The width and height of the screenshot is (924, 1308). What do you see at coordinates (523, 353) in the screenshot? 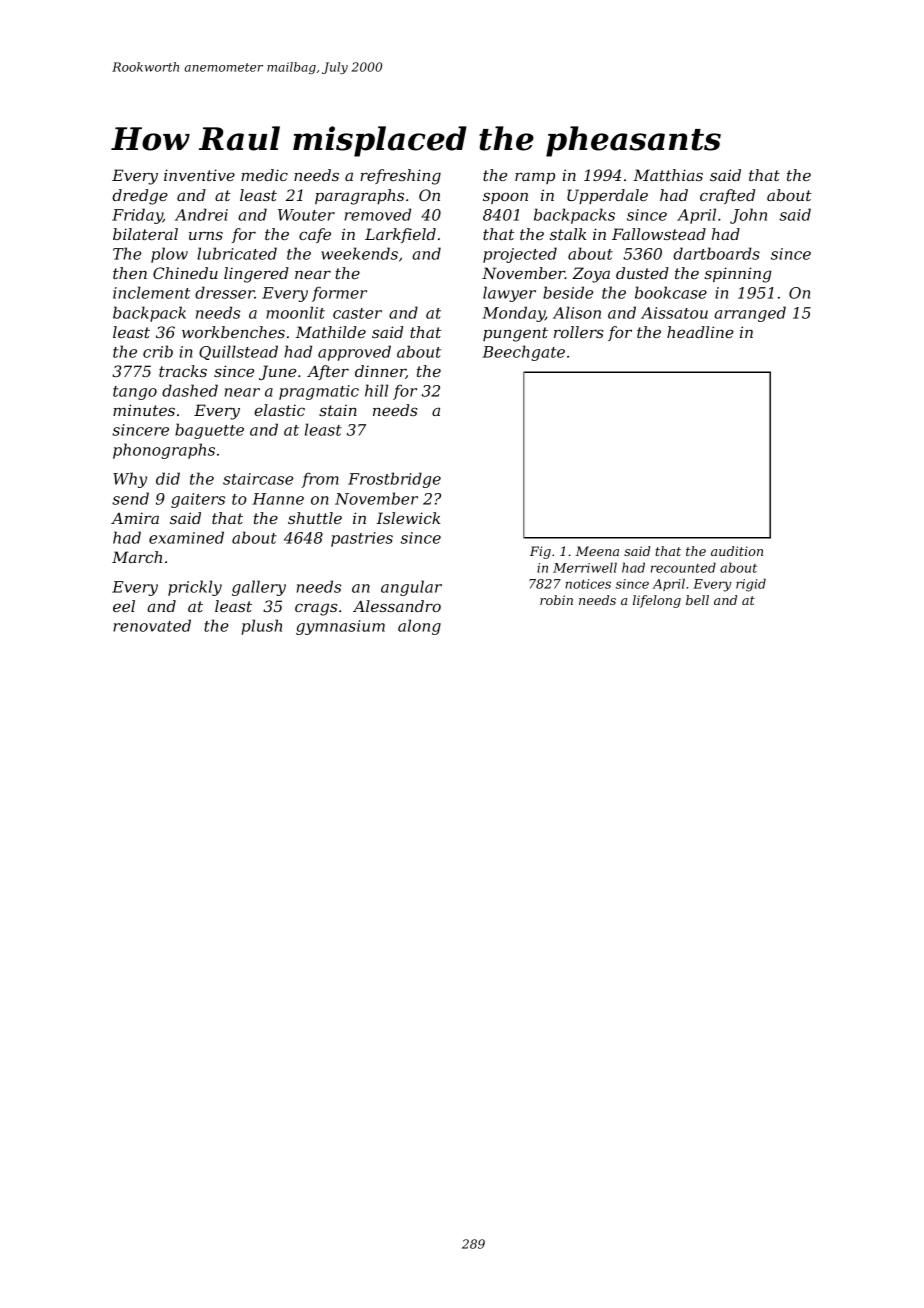
I see `Beechgate` at bounding box center [523, 353].
